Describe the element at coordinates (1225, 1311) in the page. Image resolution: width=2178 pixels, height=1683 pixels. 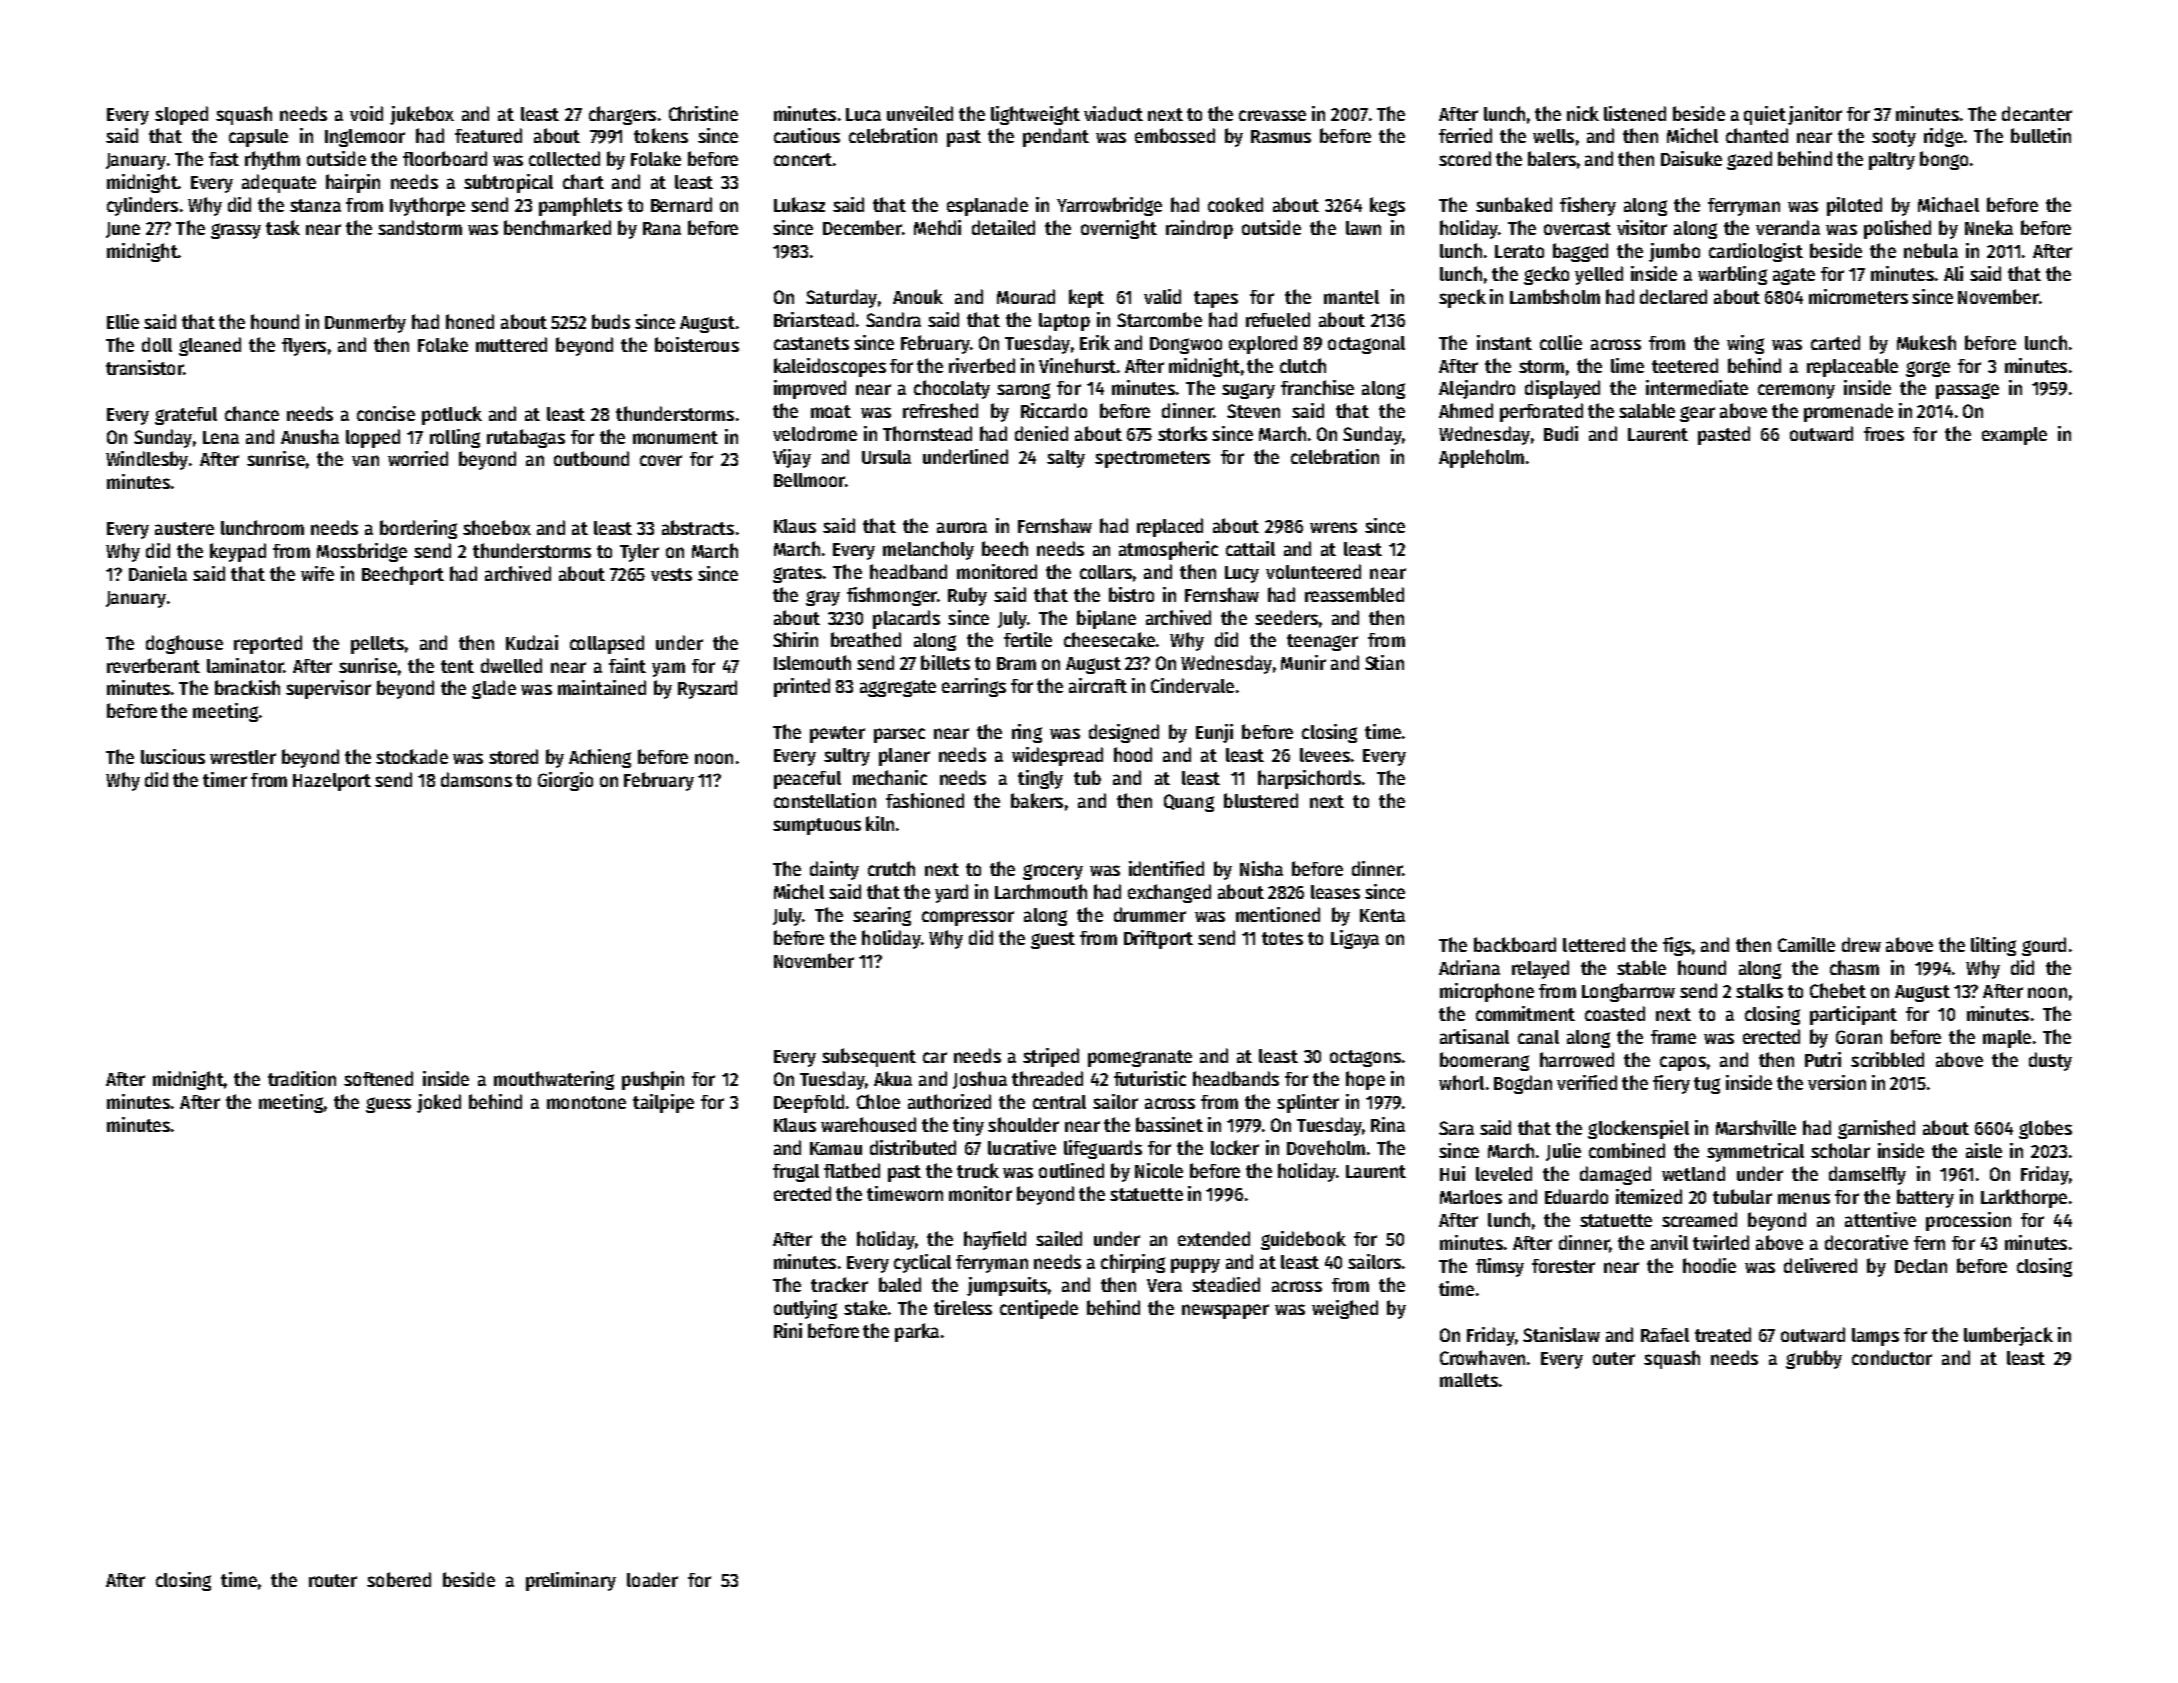
I see `newspaper` at that location.
